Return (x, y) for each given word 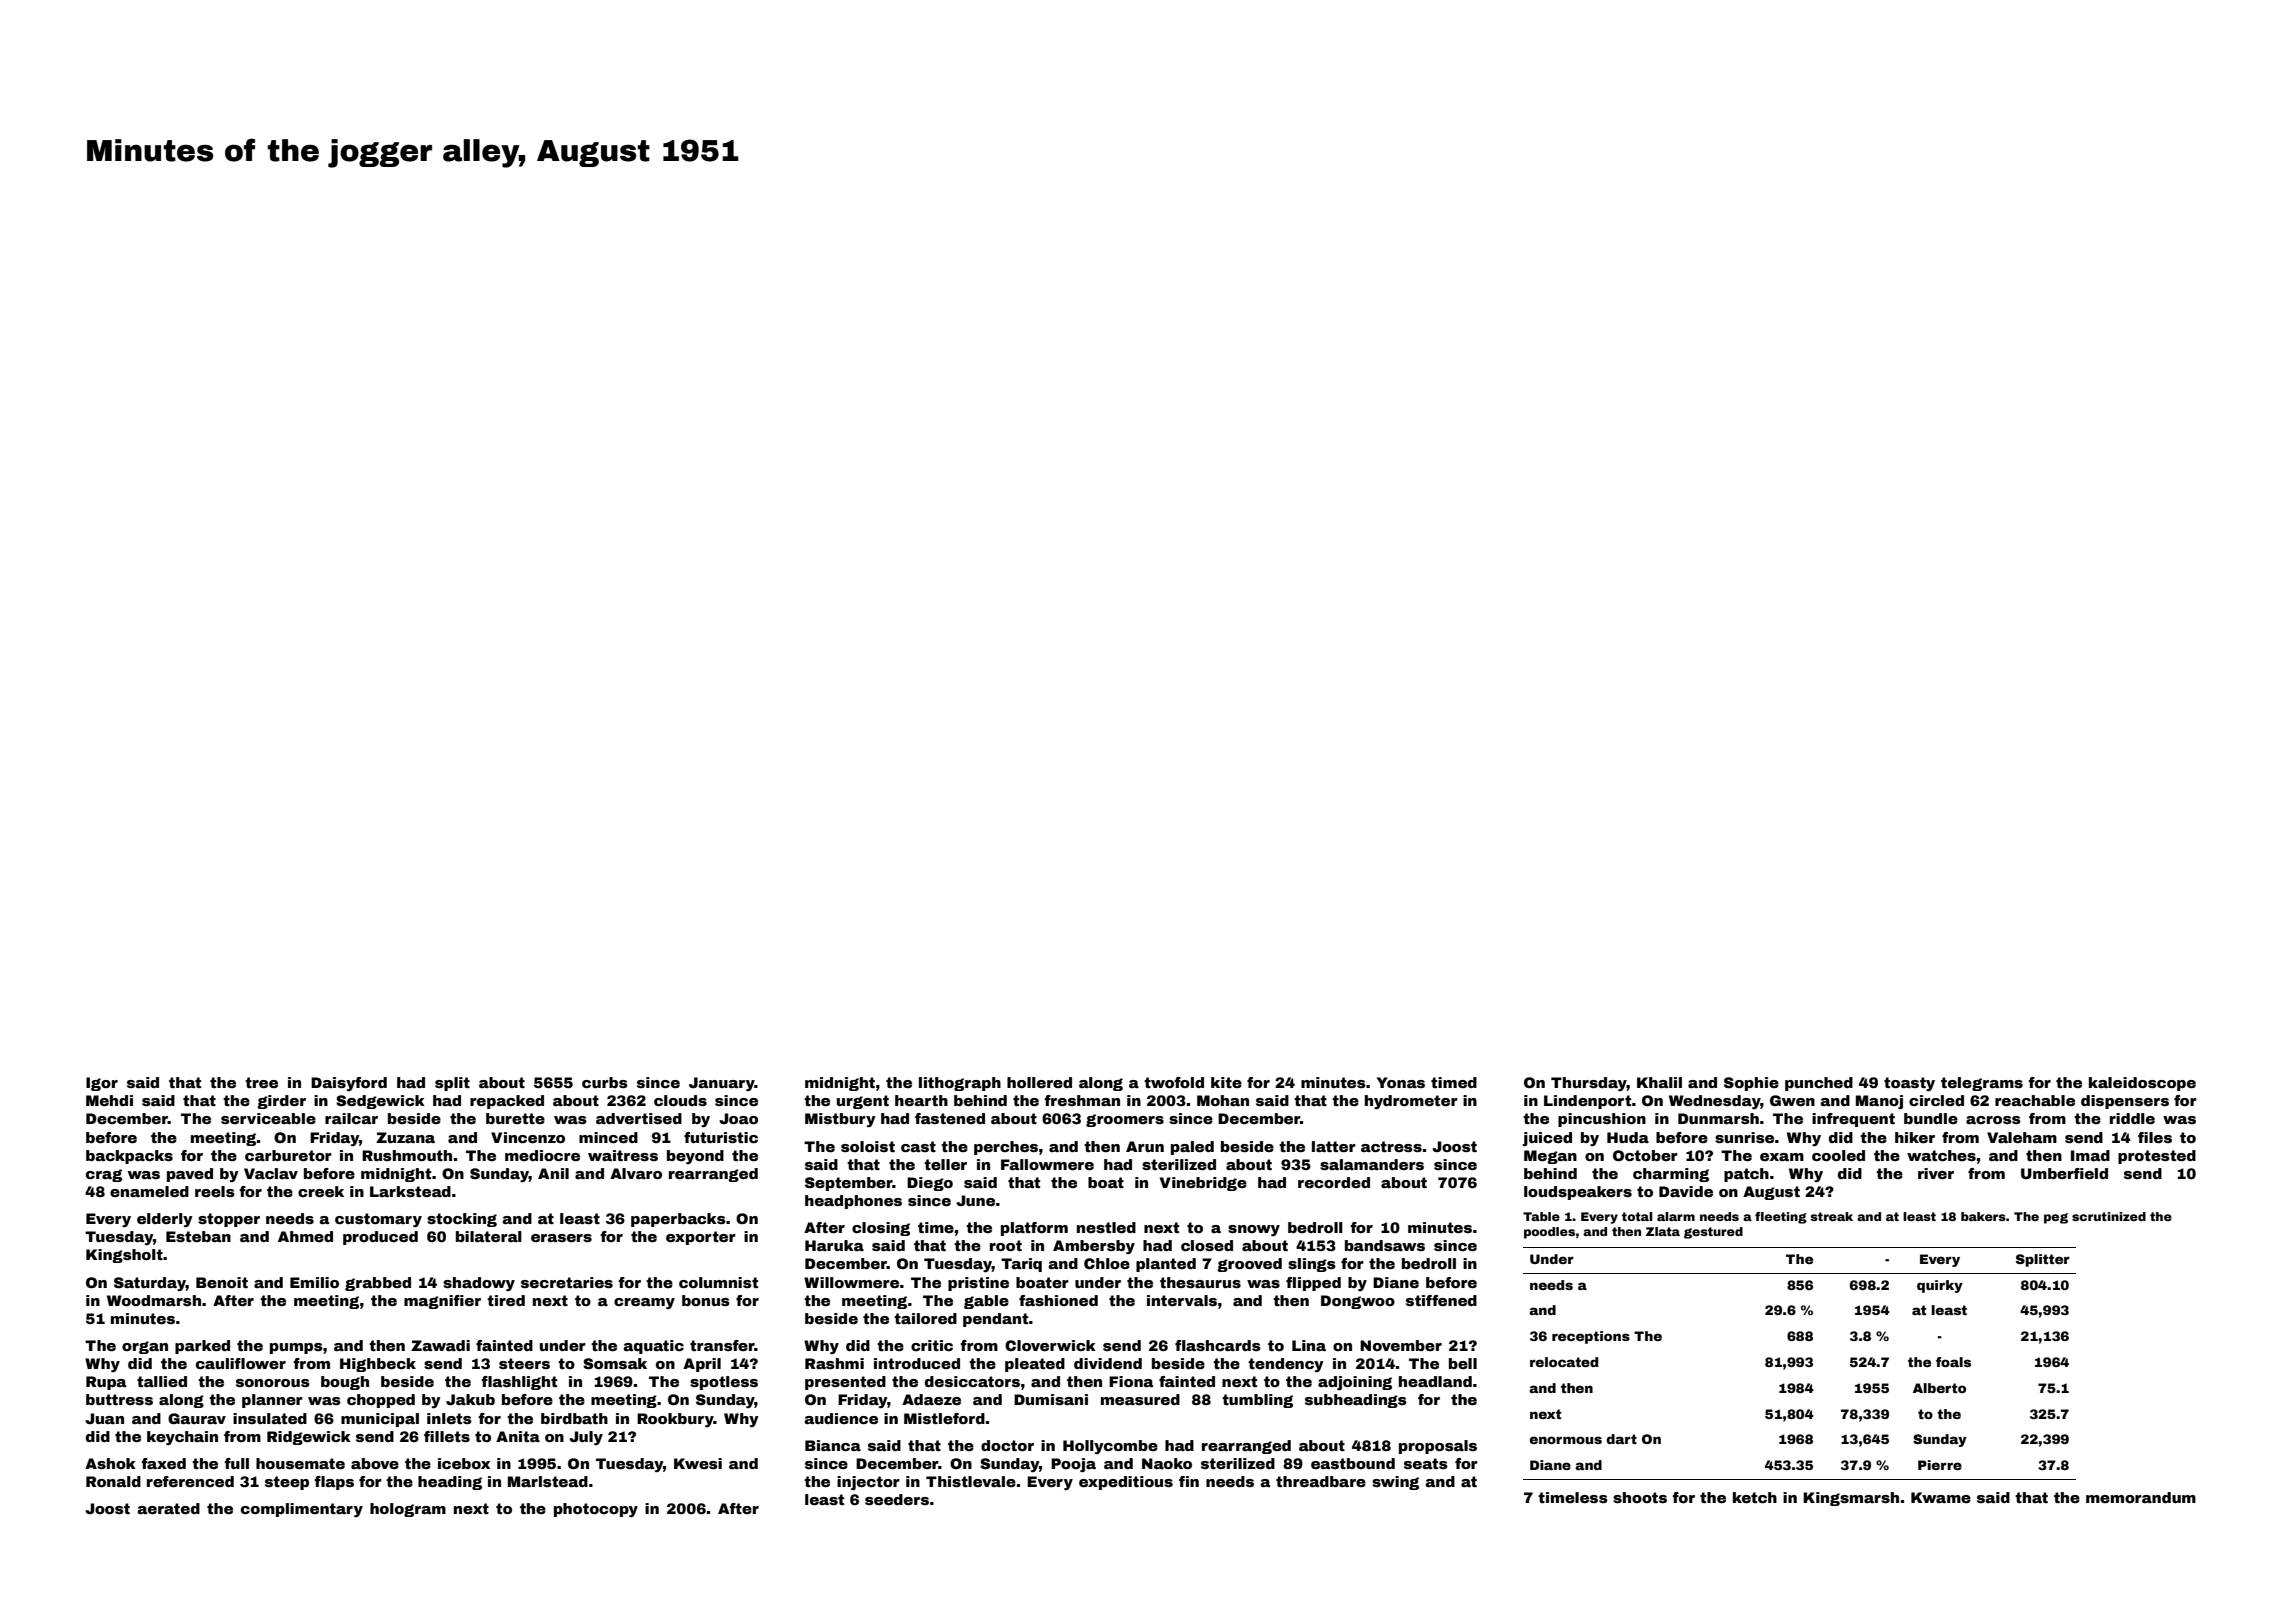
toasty (1909, 1084)
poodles (1549, 1233)
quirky (1940, 1286)
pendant (996, 1320)
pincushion (1602, 1120)
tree (261, 1082)
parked (202, 1347)
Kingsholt (124, 1256)
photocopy (596, 1510)
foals (1953, 1362)
